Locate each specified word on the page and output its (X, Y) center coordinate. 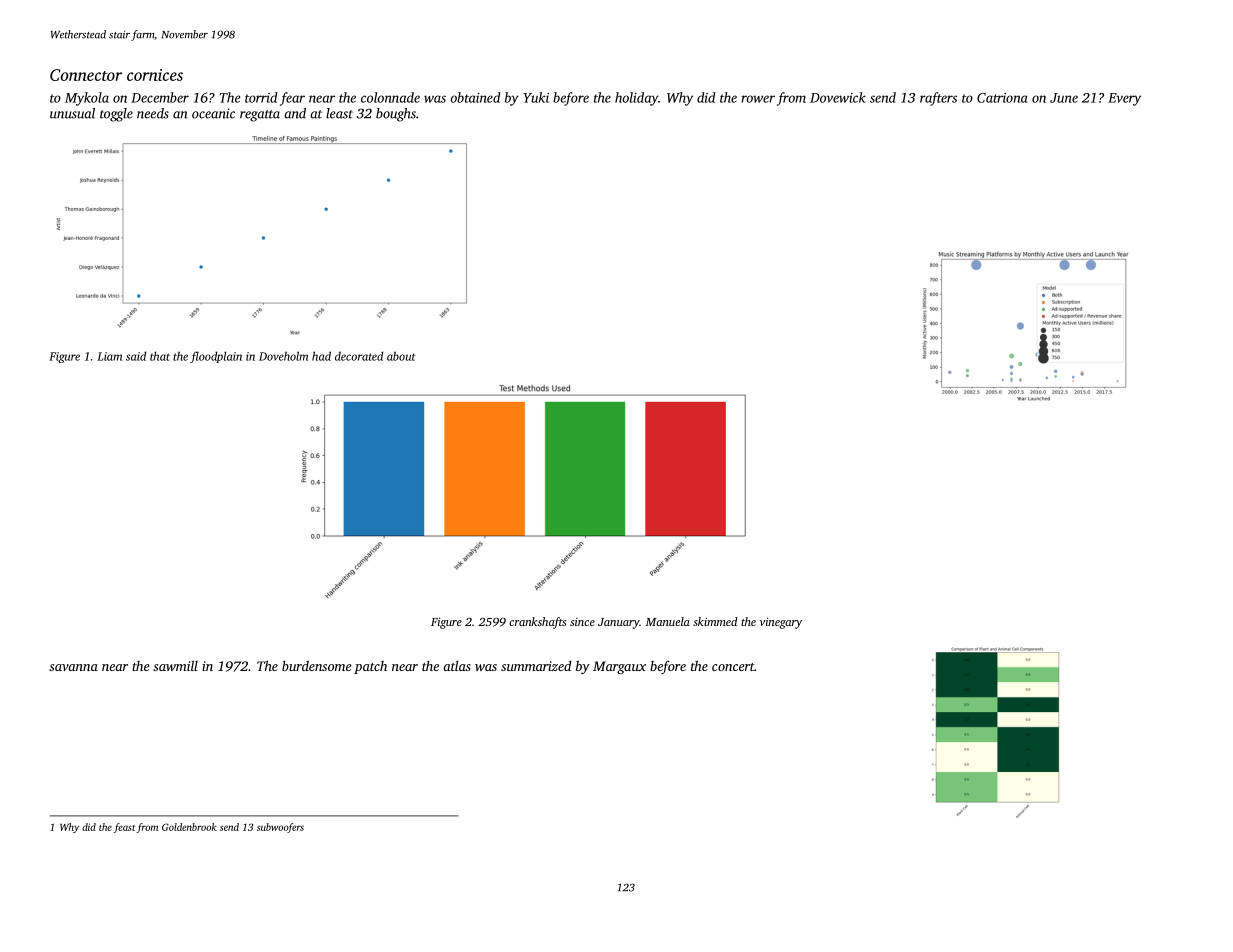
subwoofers (280, 828)
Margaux (619, 667)
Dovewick (838, 97)
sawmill (175, 665)
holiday (636, 99)
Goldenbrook (189, 827)
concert (733, 667)
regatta (260, 116)
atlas (457, 666)
